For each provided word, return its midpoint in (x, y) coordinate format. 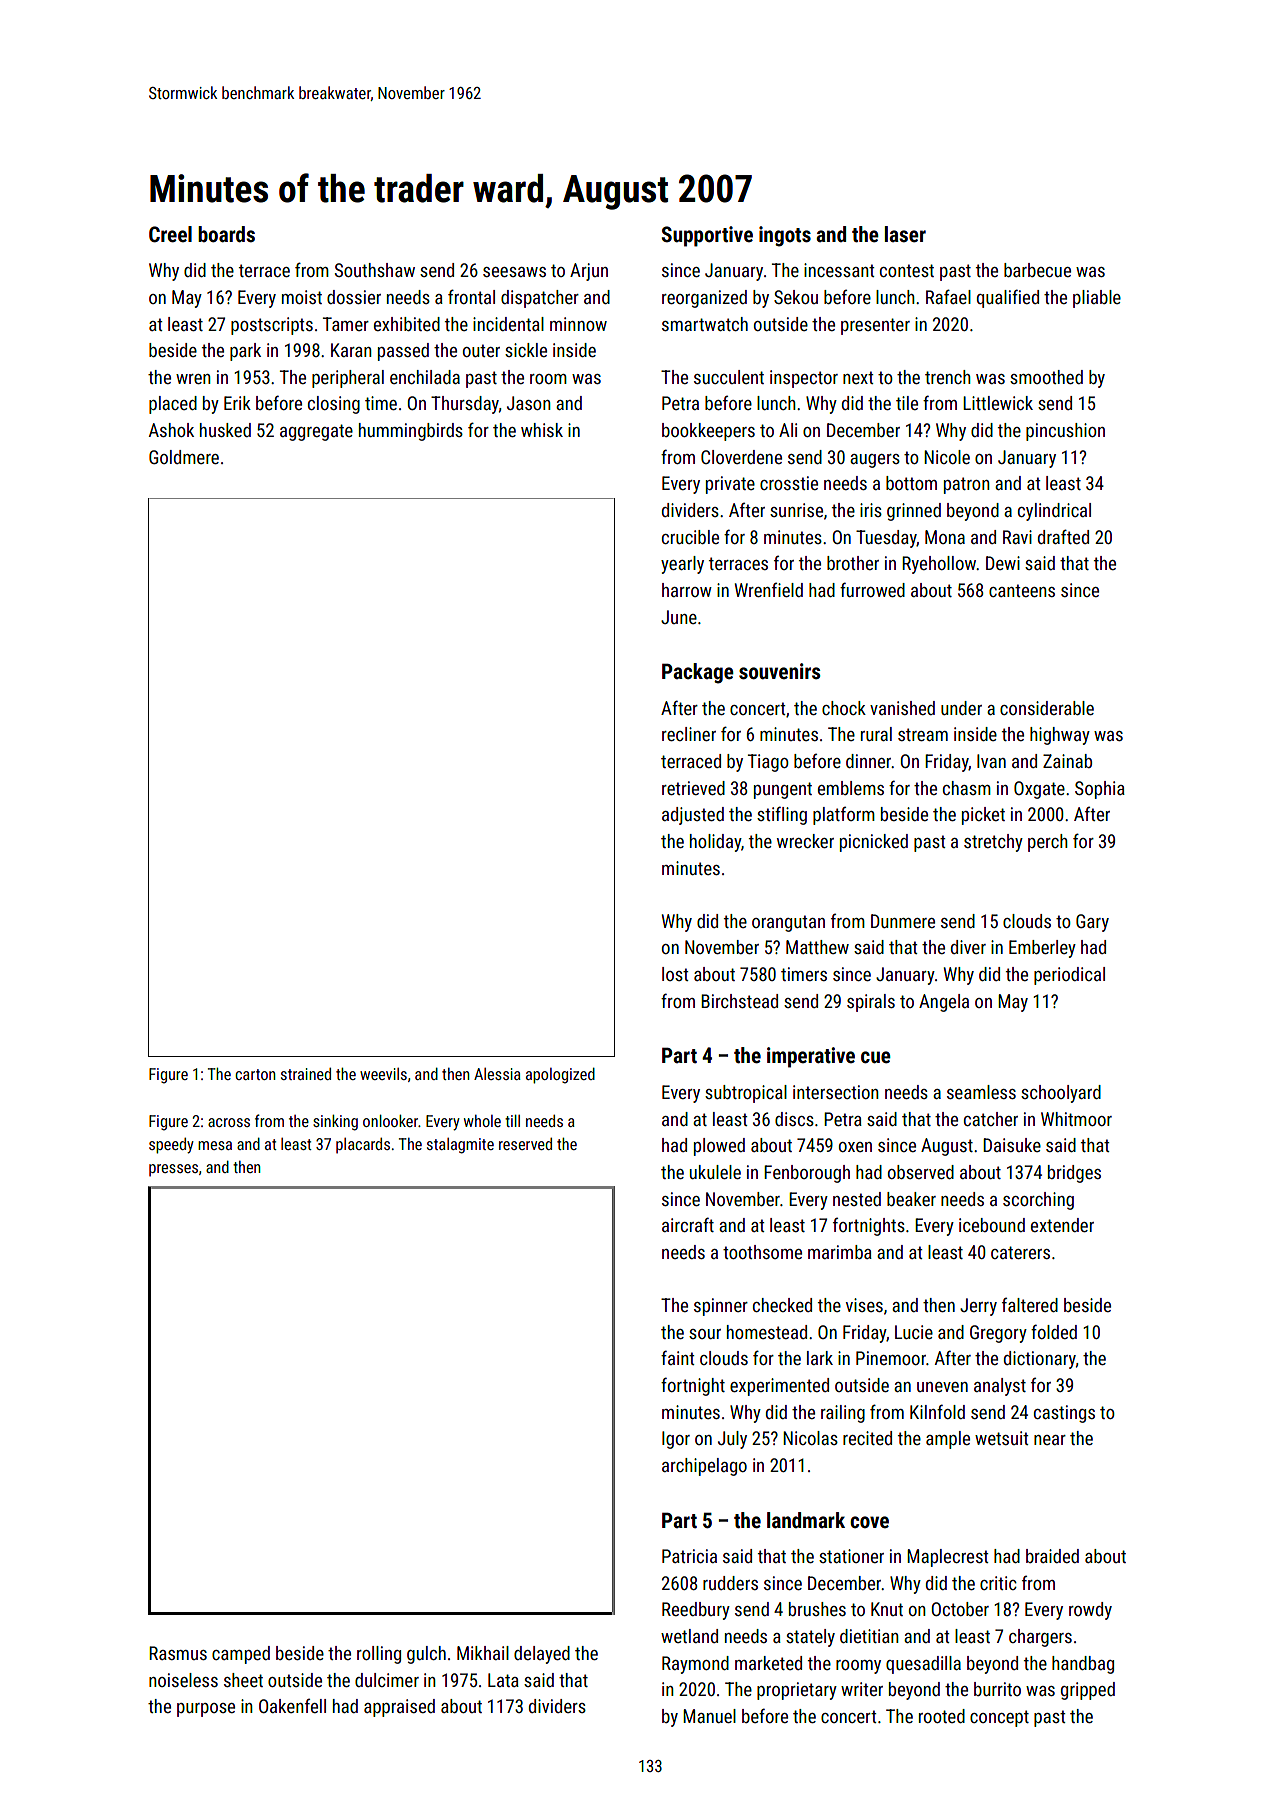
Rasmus (178, 1653)
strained (306, 1074)
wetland (689, 1636)
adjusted (693, 816)
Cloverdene (741, 457)
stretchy (993, 843)
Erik (237, 403)
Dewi (1003, 563)
